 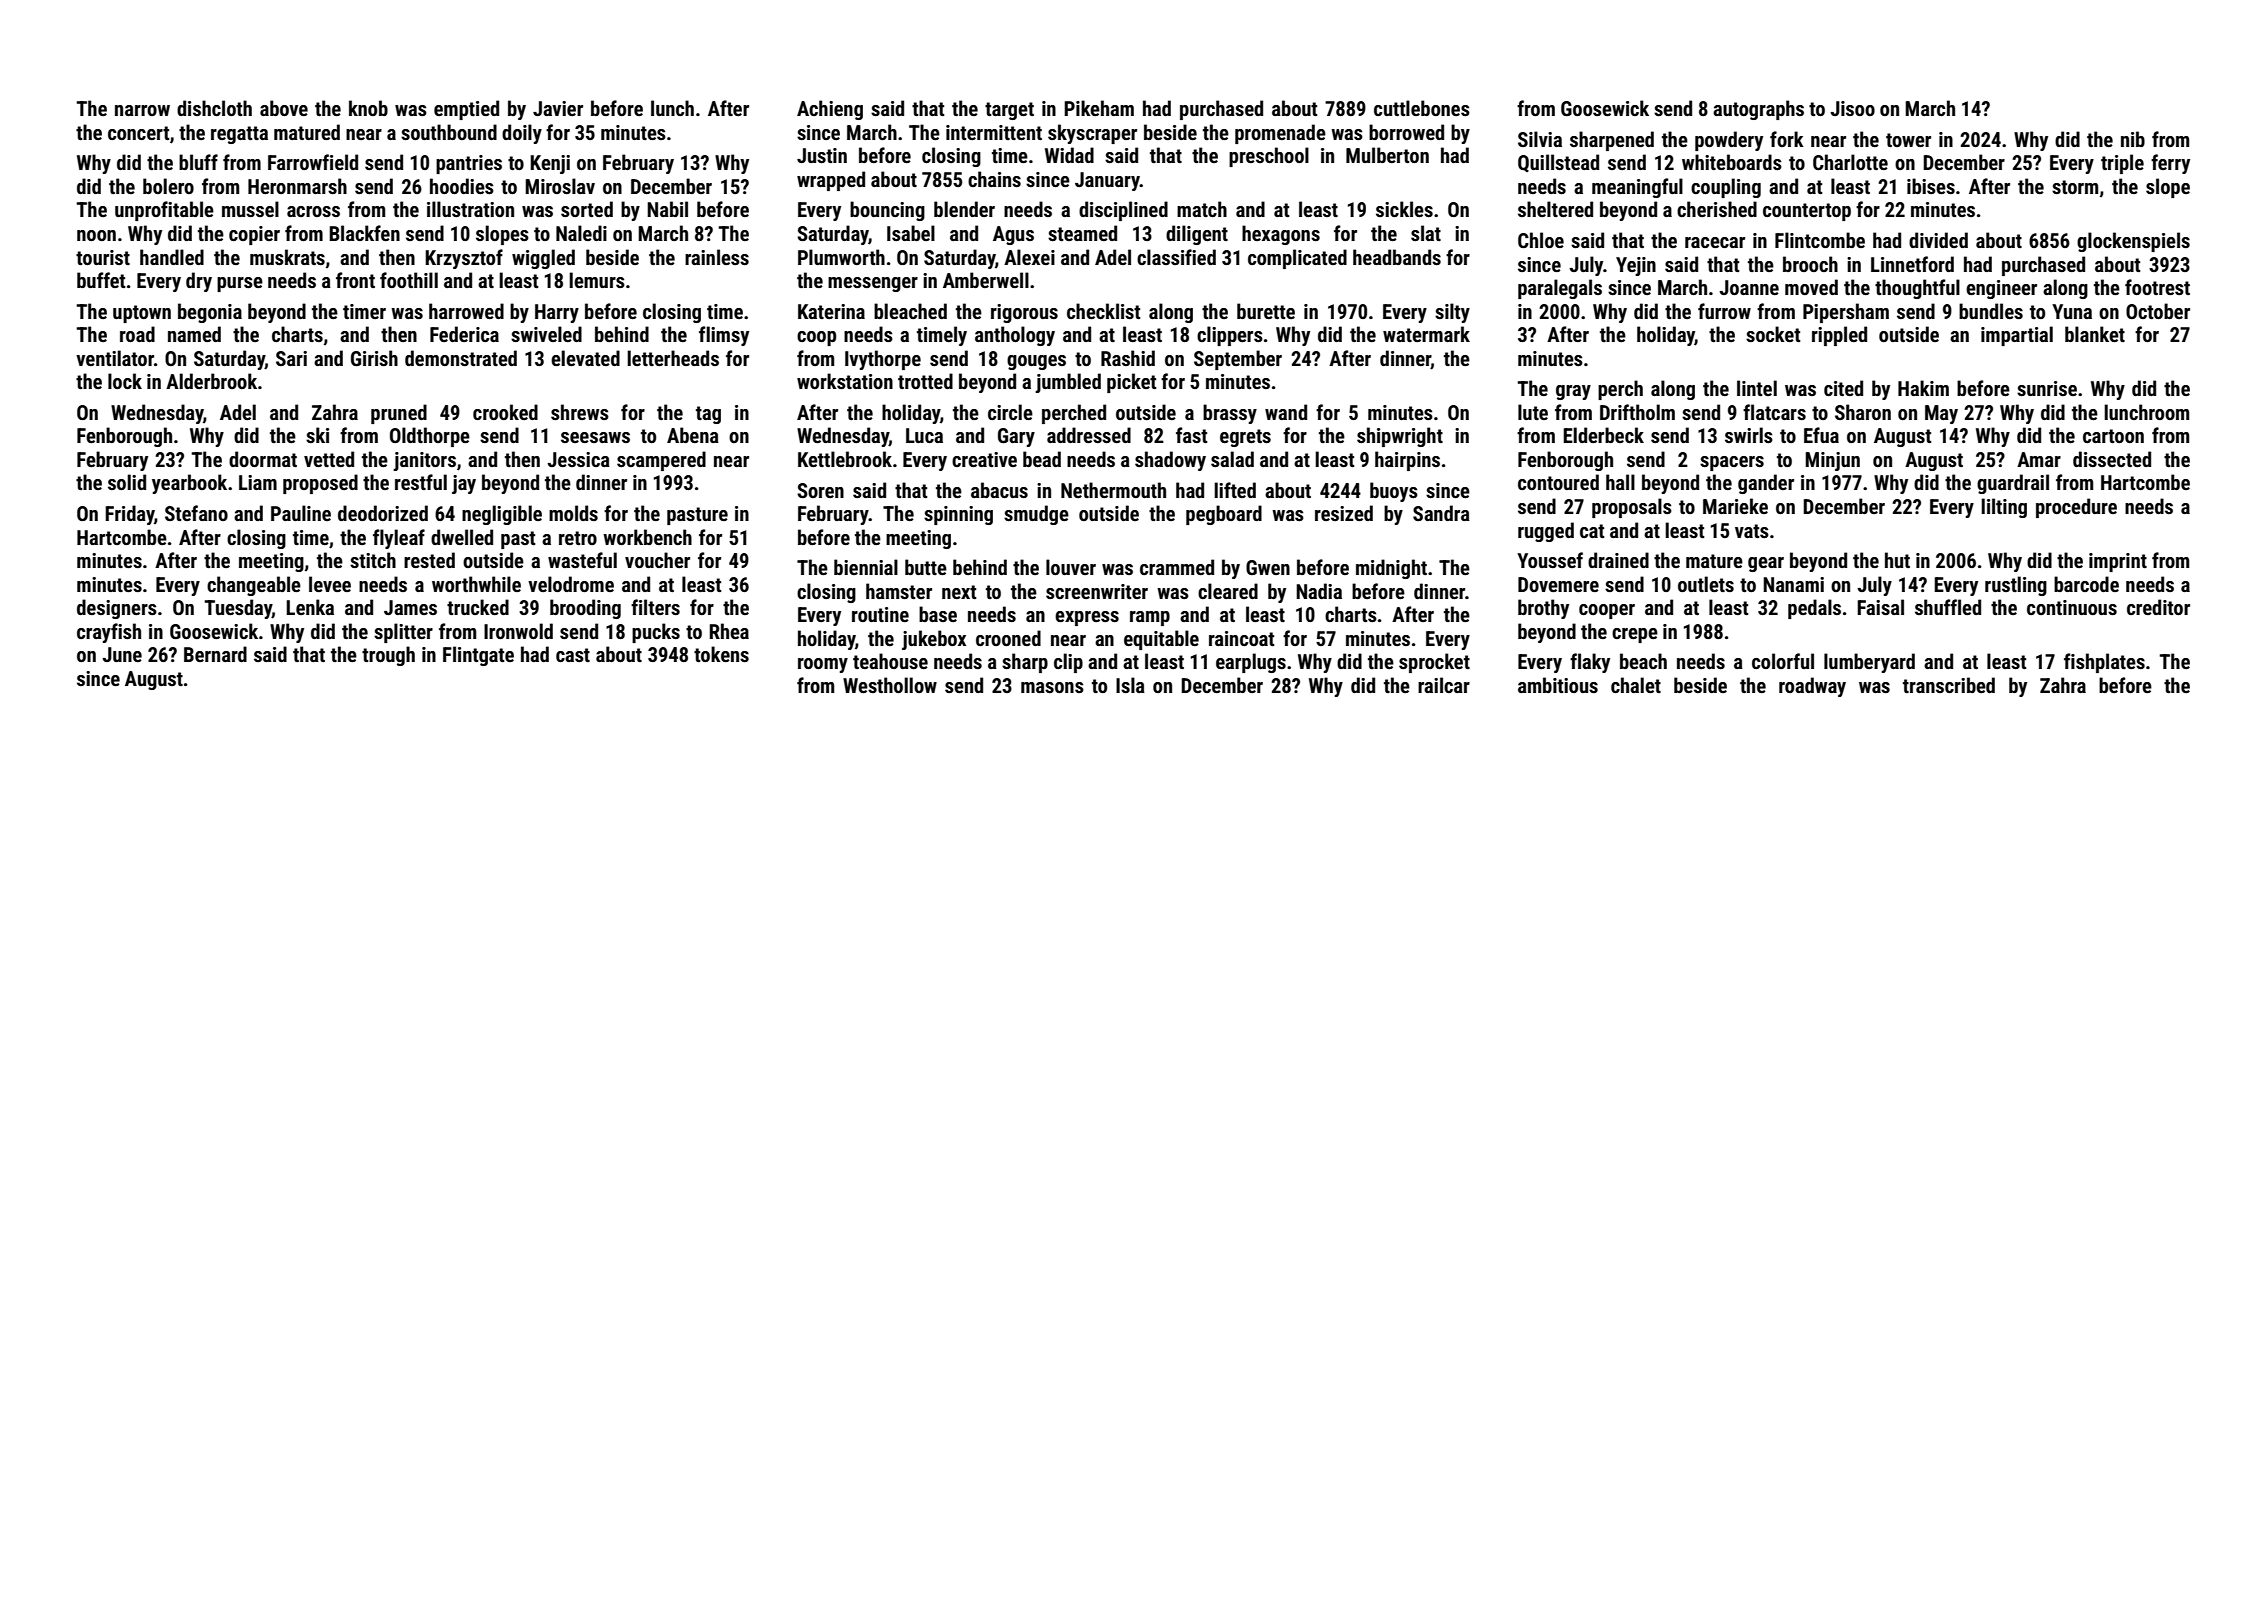 I want to click on classified, so click(x=1176, y=257).
